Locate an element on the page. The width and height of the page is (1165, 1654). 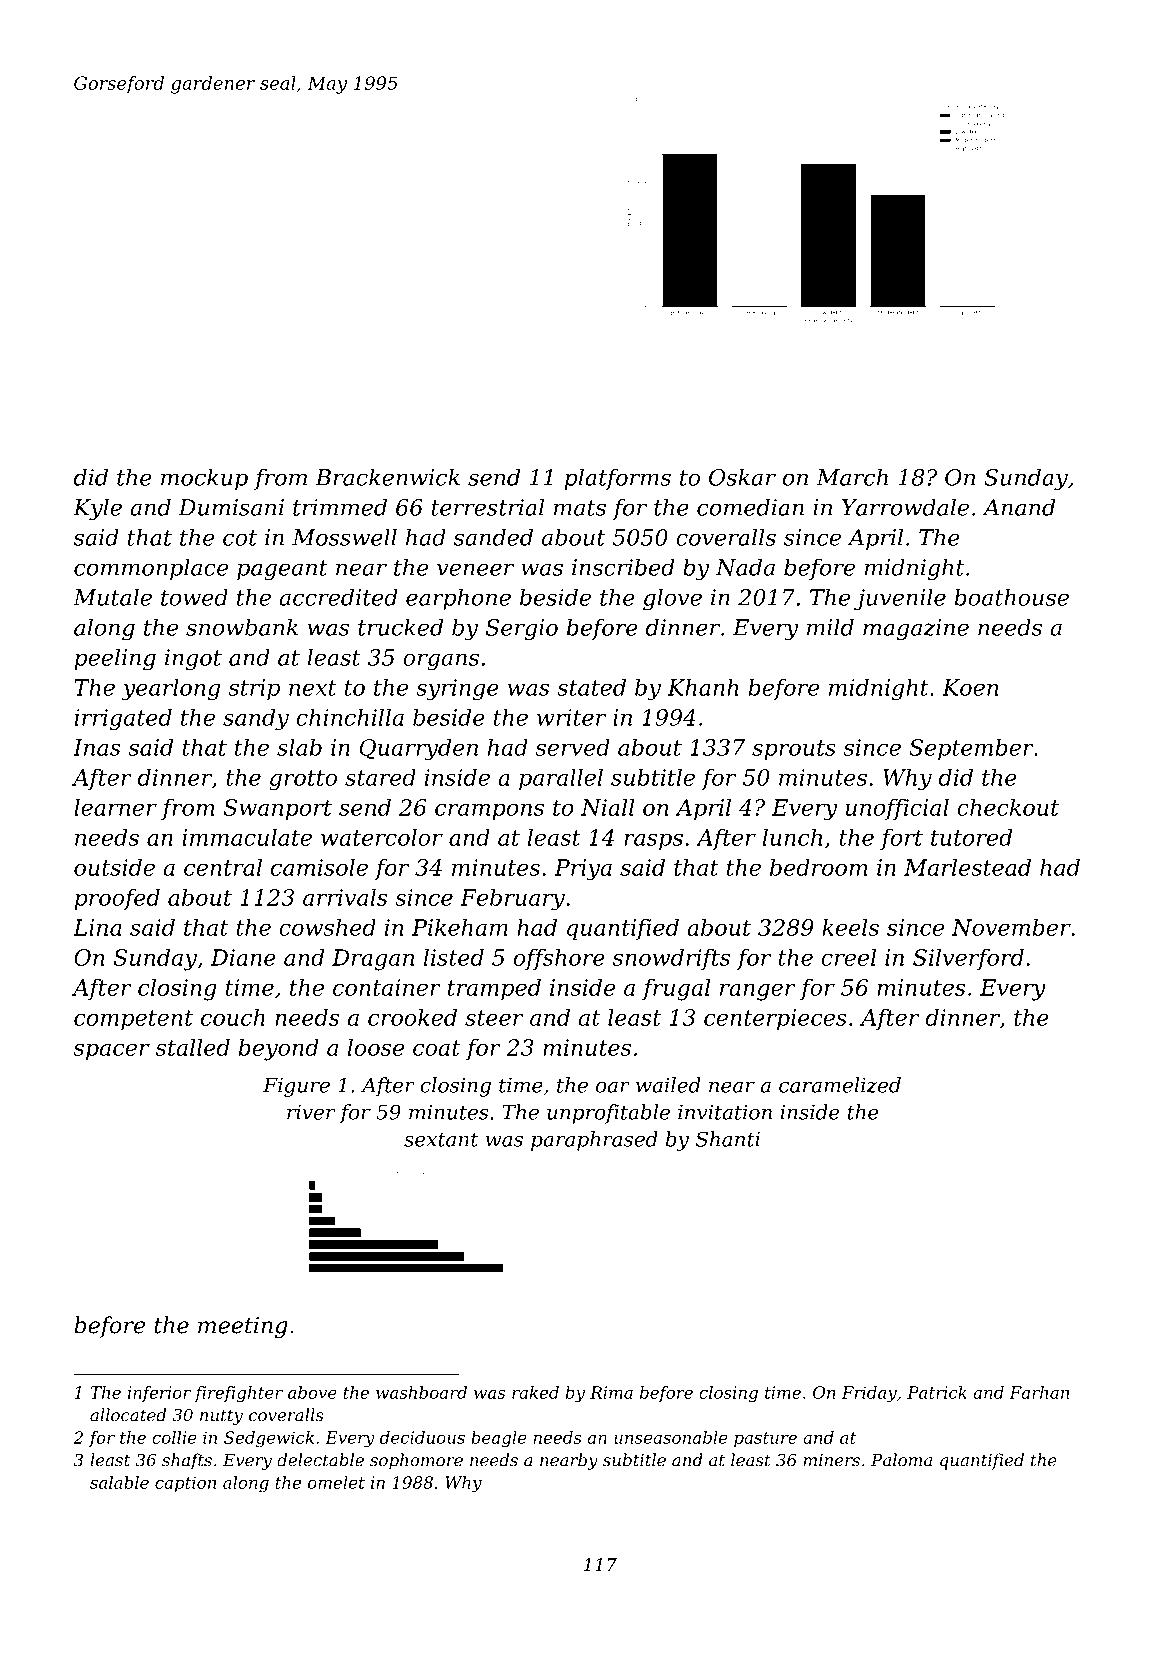
Shanti is located at coordinates (728, 1139).
